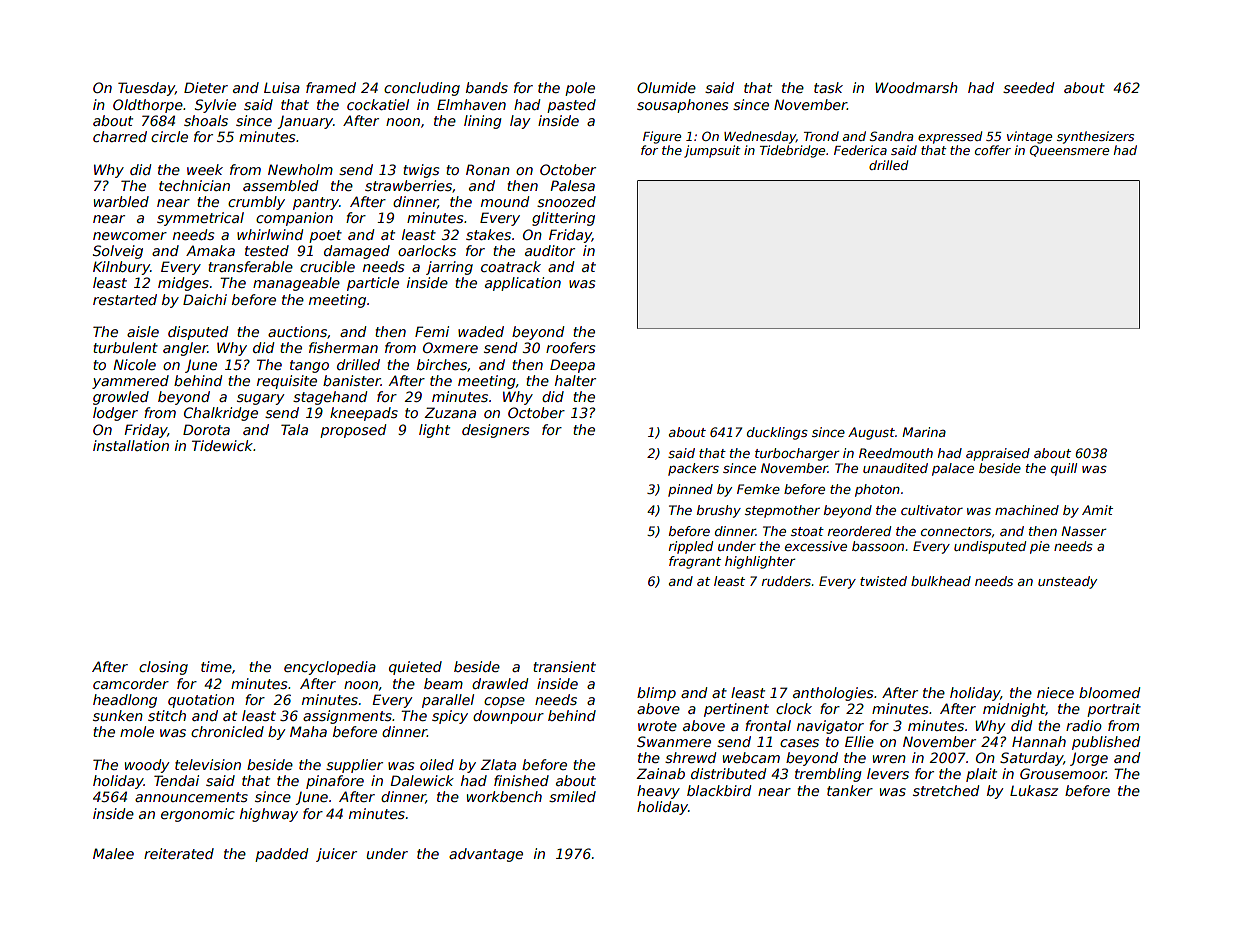 Image resolution: width=1233 pixels, height=952 pixels. What do you see at coordinates (169, 136) in the screenshot?
I see `circle` at bounding box center [169, 136].
